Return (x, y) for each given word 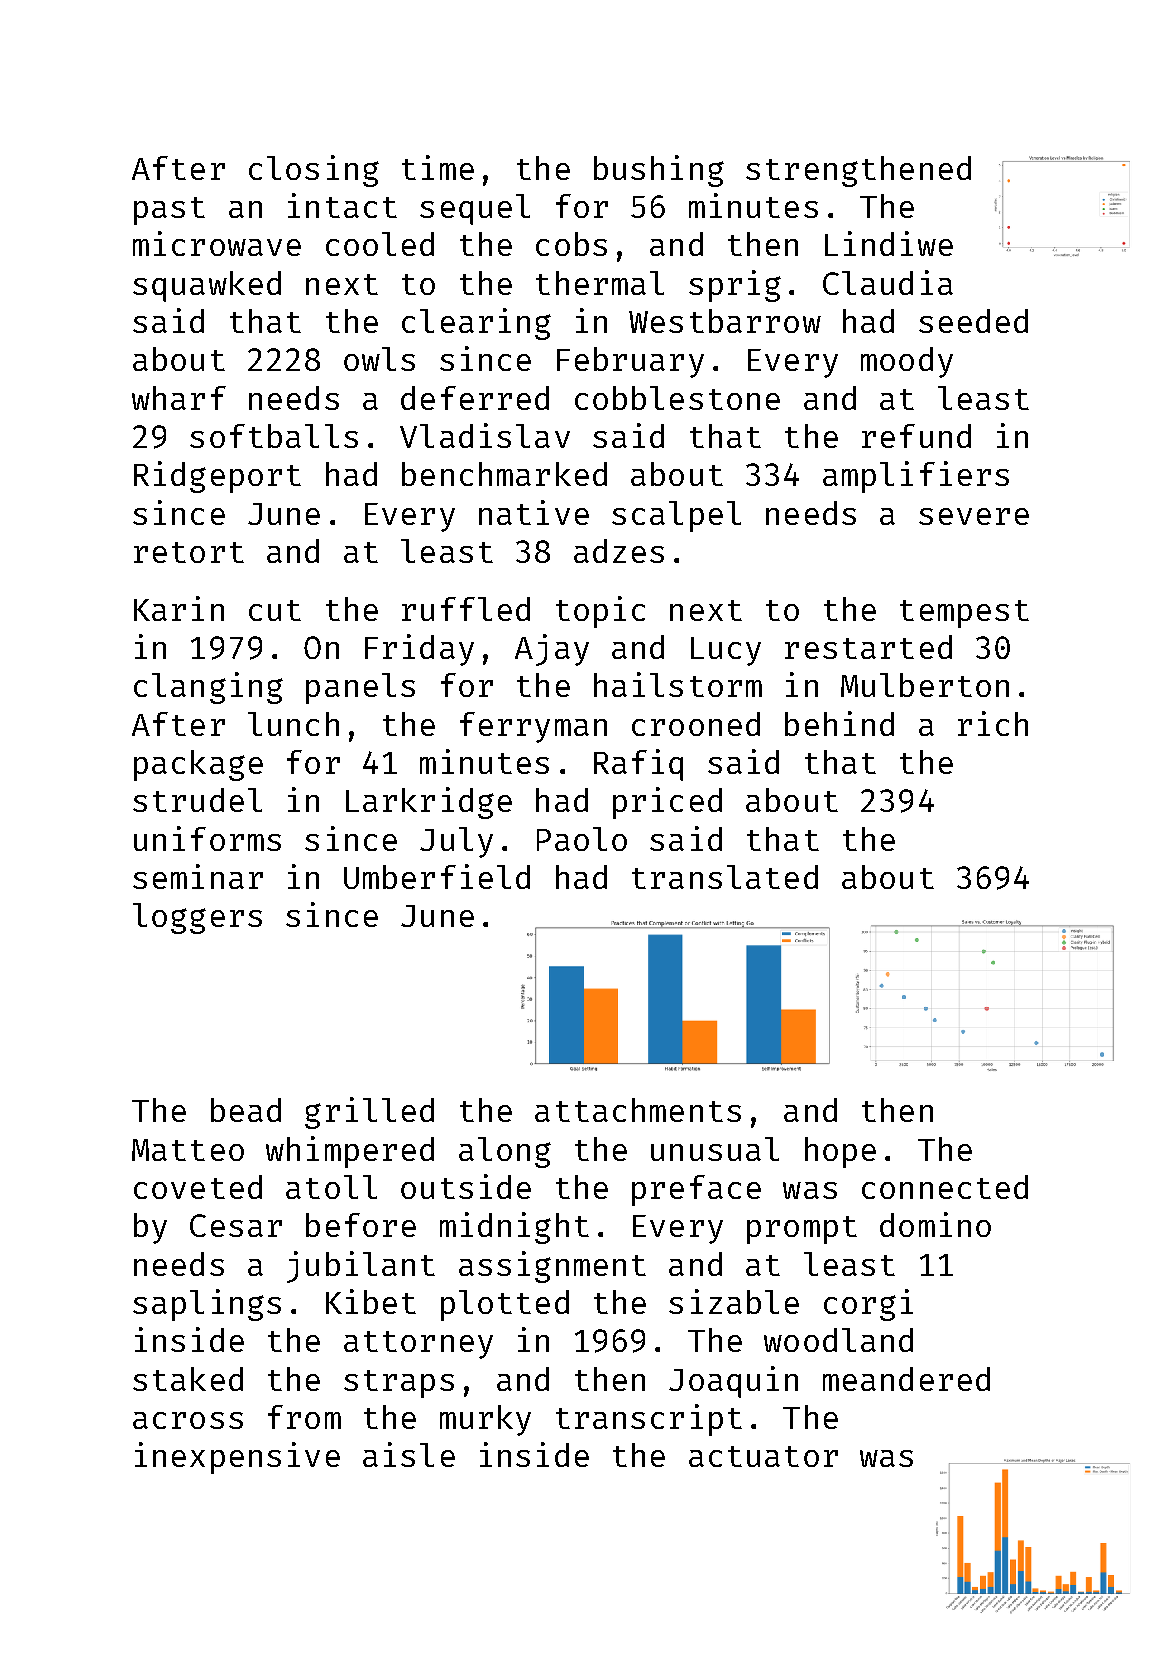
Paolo (582, 839)
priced (667, 803)
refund (916, 436)
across (188, 1420)
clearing (476, 324)
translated (725, 877)
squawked (207, 286)
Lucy (726, 651)
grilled (369, 1113)
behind (839, 723)
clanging (208, 688)
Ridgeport (217, 477)
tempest (964, 614)
